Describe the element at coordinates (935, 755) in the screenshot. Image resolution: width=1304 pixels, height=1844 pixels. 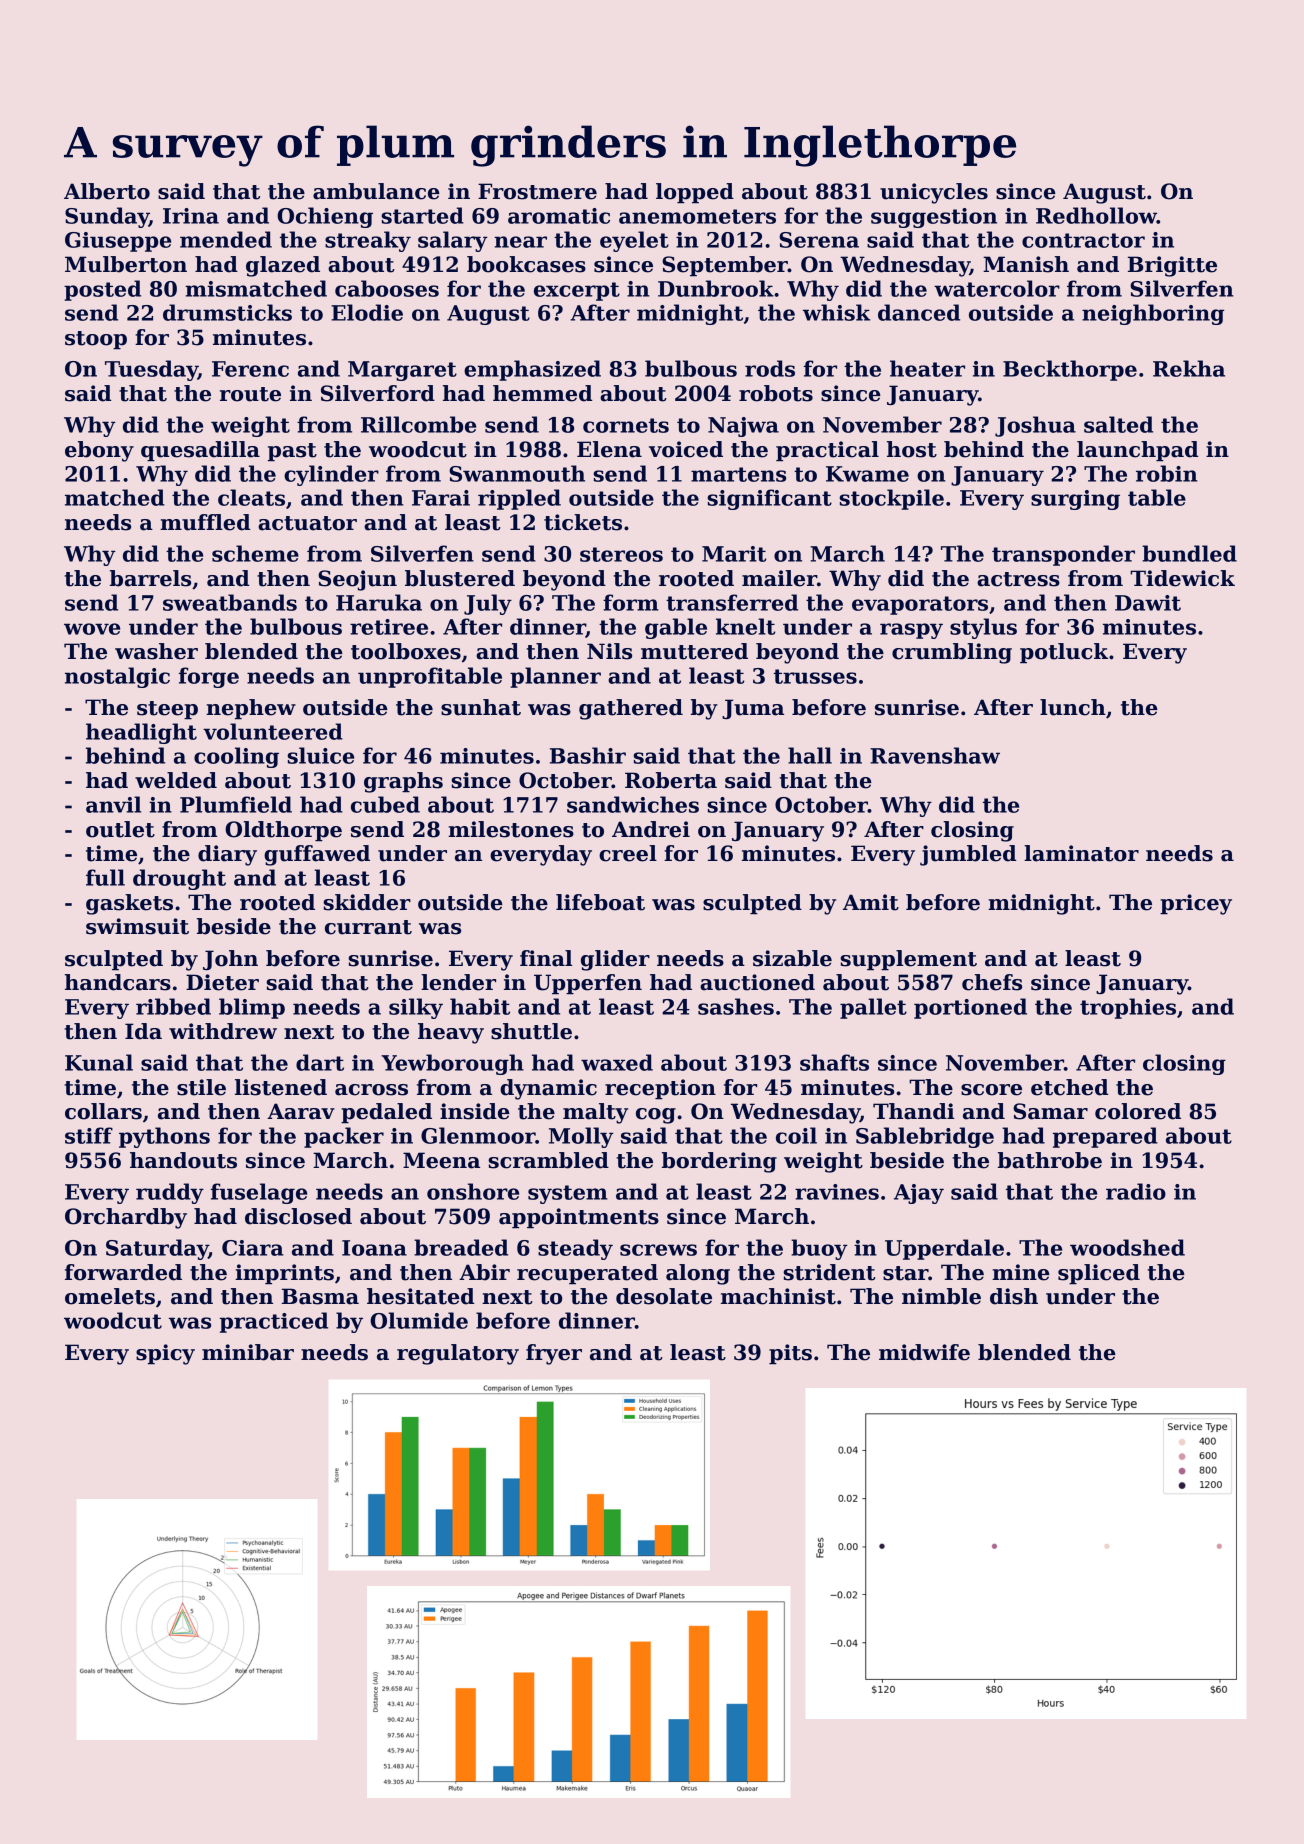
I see `Ravenshaw` at that location.
